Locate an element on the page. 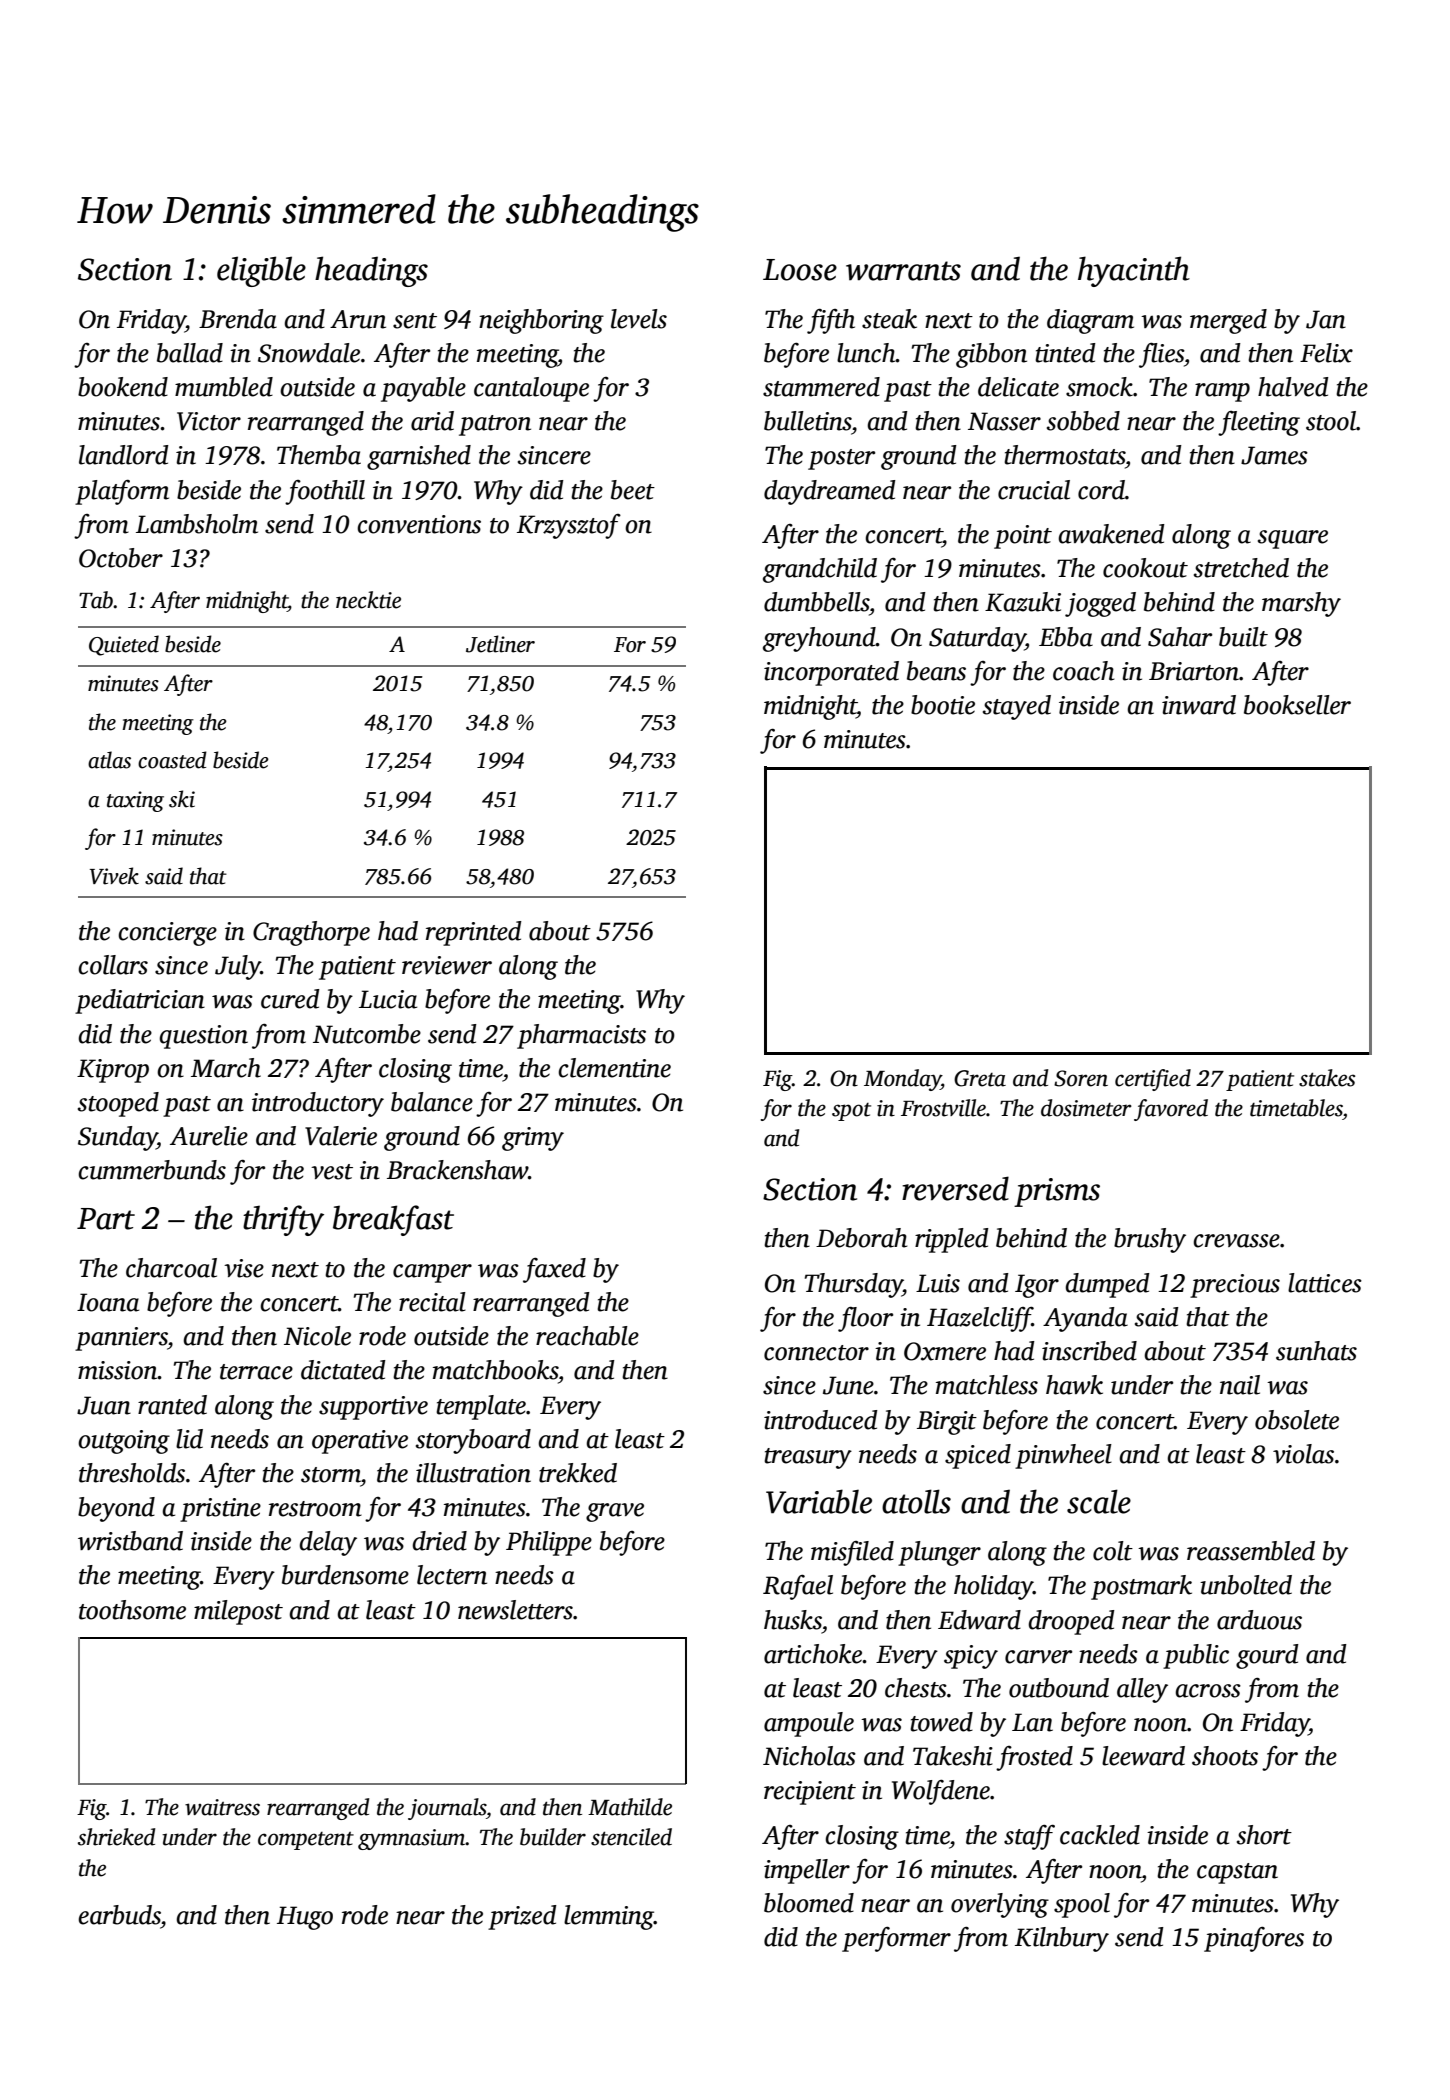 The height and width of the image is (2100, 1450). bootie is located at coordinates (943, 705).
